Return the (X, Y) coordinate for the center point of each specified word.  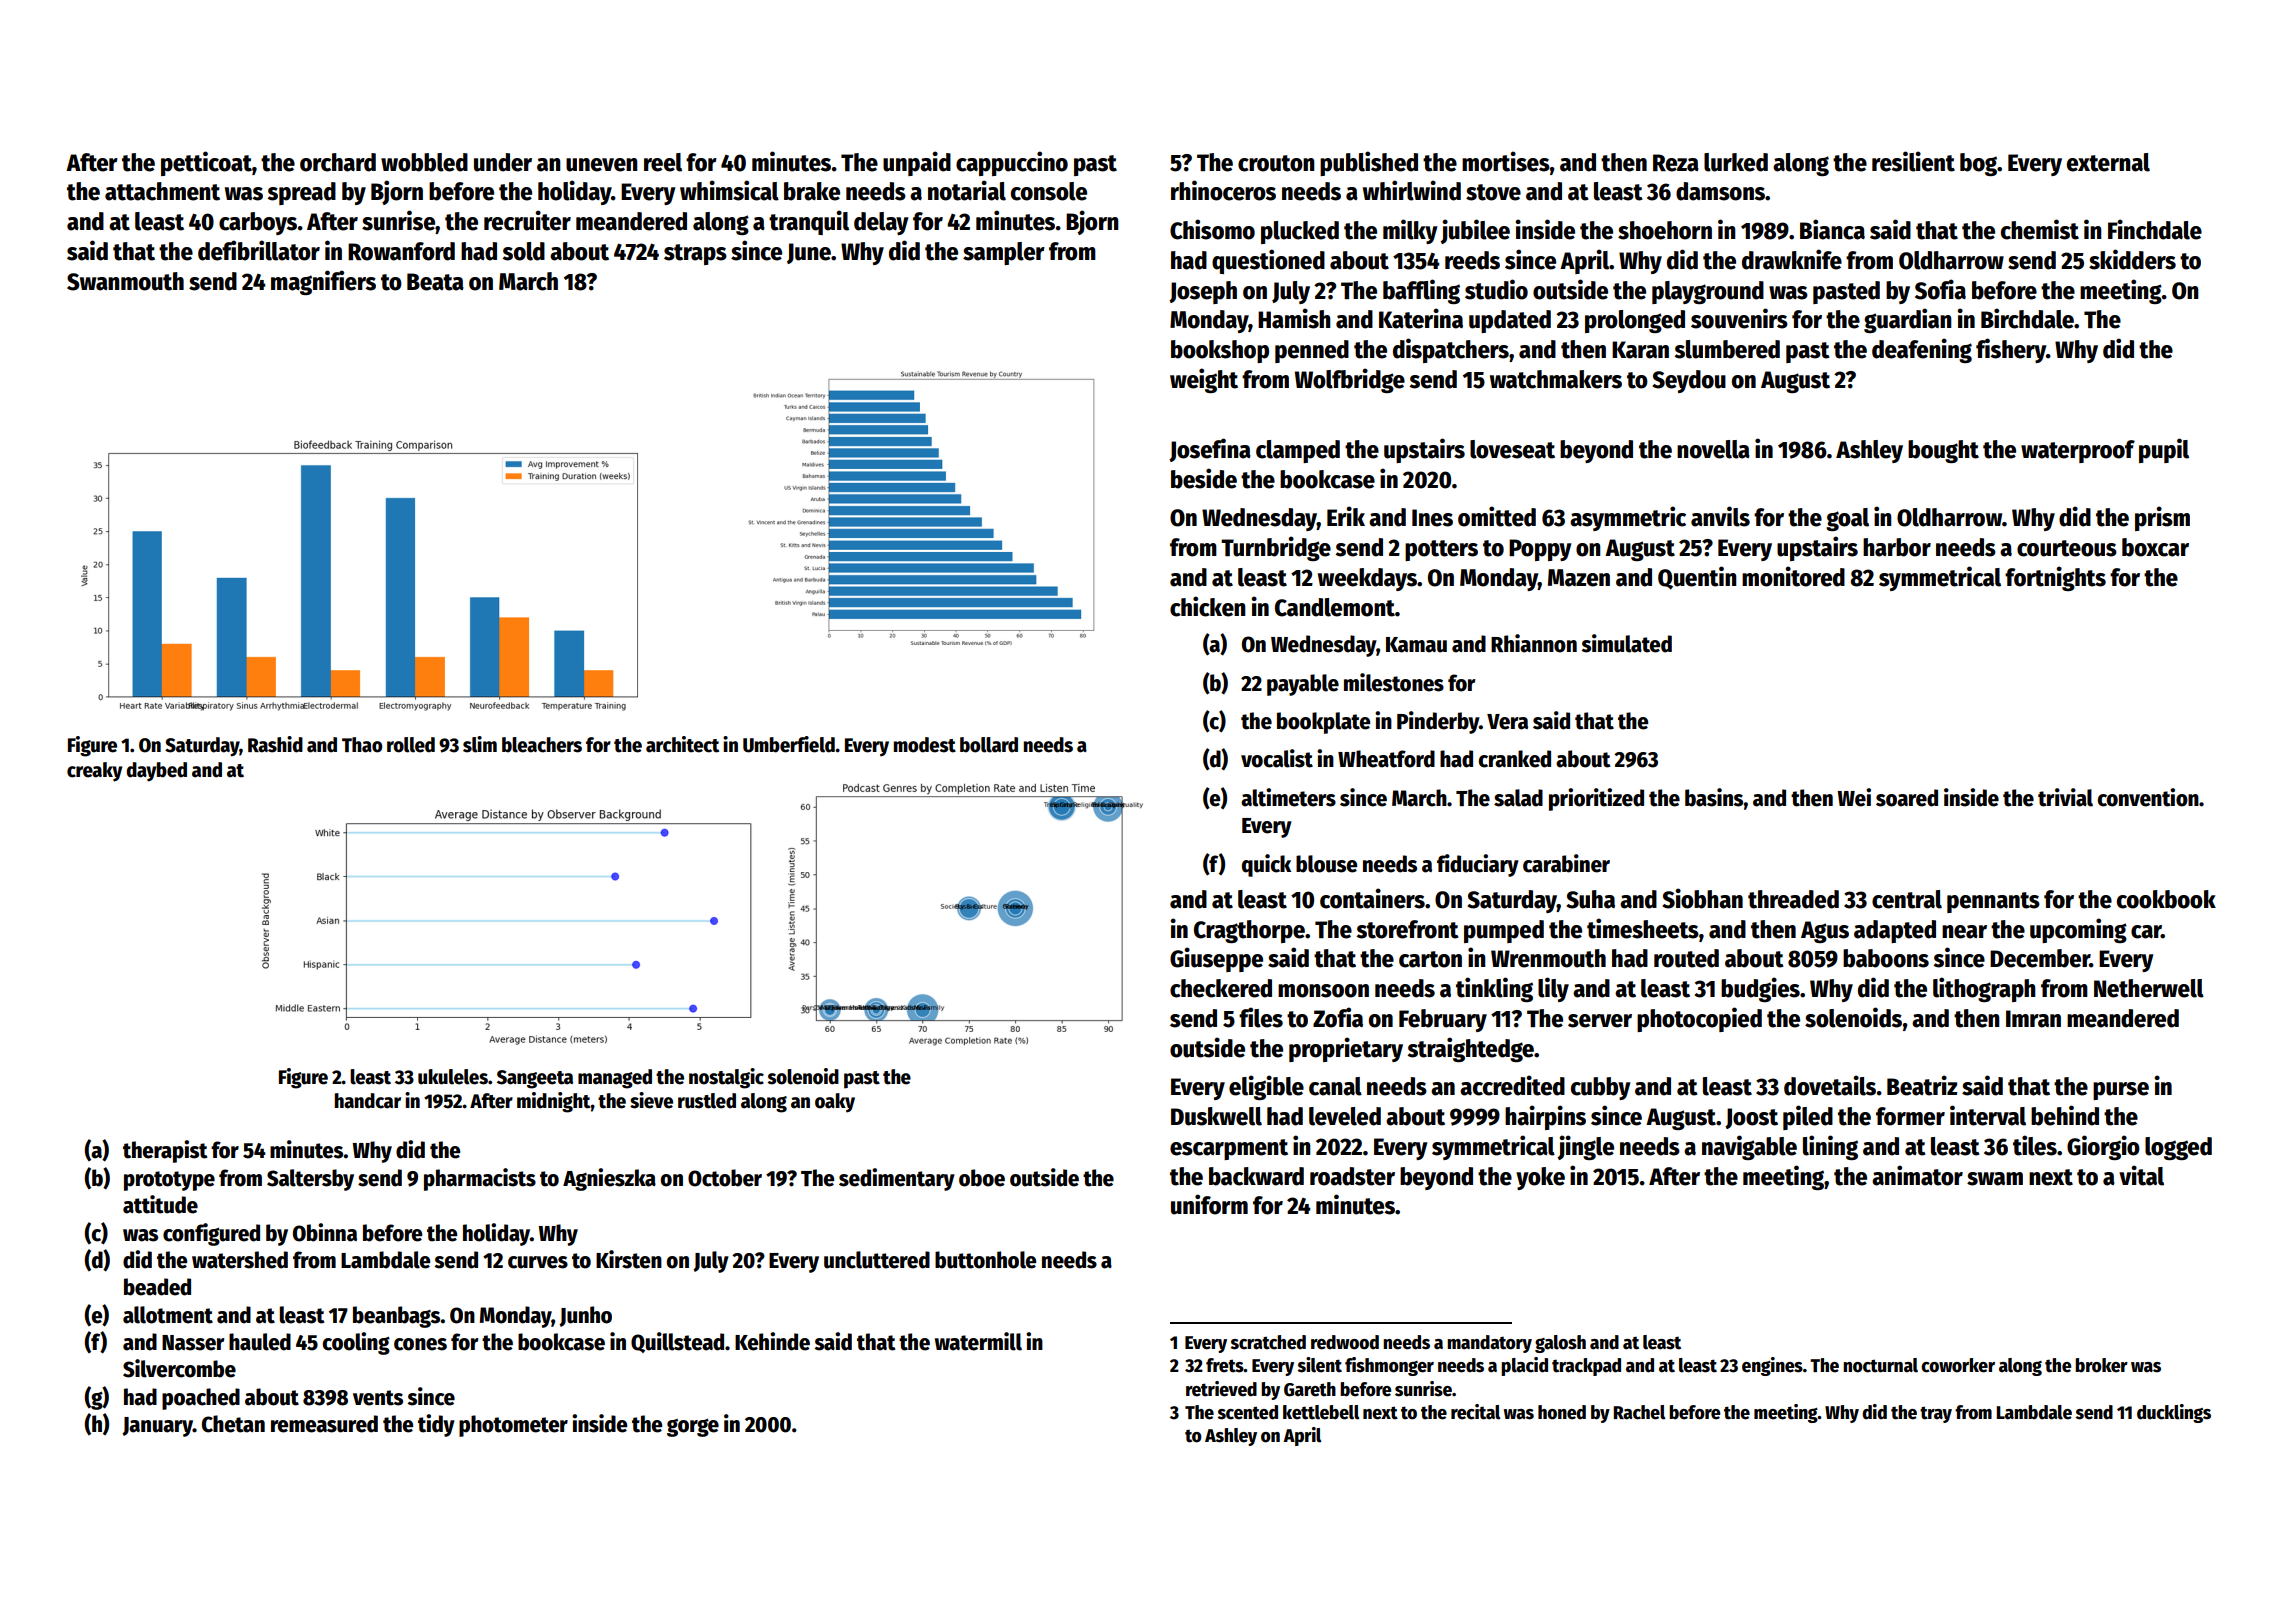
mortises (1506, 161)
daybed (156, 772)
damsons (1720, 191)
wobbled (424, 162)
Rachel (1639, 1412)
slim (480, 744)
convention (2148, 797)
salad (1518, 798)
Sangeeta (535, 1079)
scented (1248, 1412)
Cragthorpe (1249, 931)
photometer (513, 1426)
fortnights (2055, 578)
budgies (1760, 989)
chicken (1208, 606)
